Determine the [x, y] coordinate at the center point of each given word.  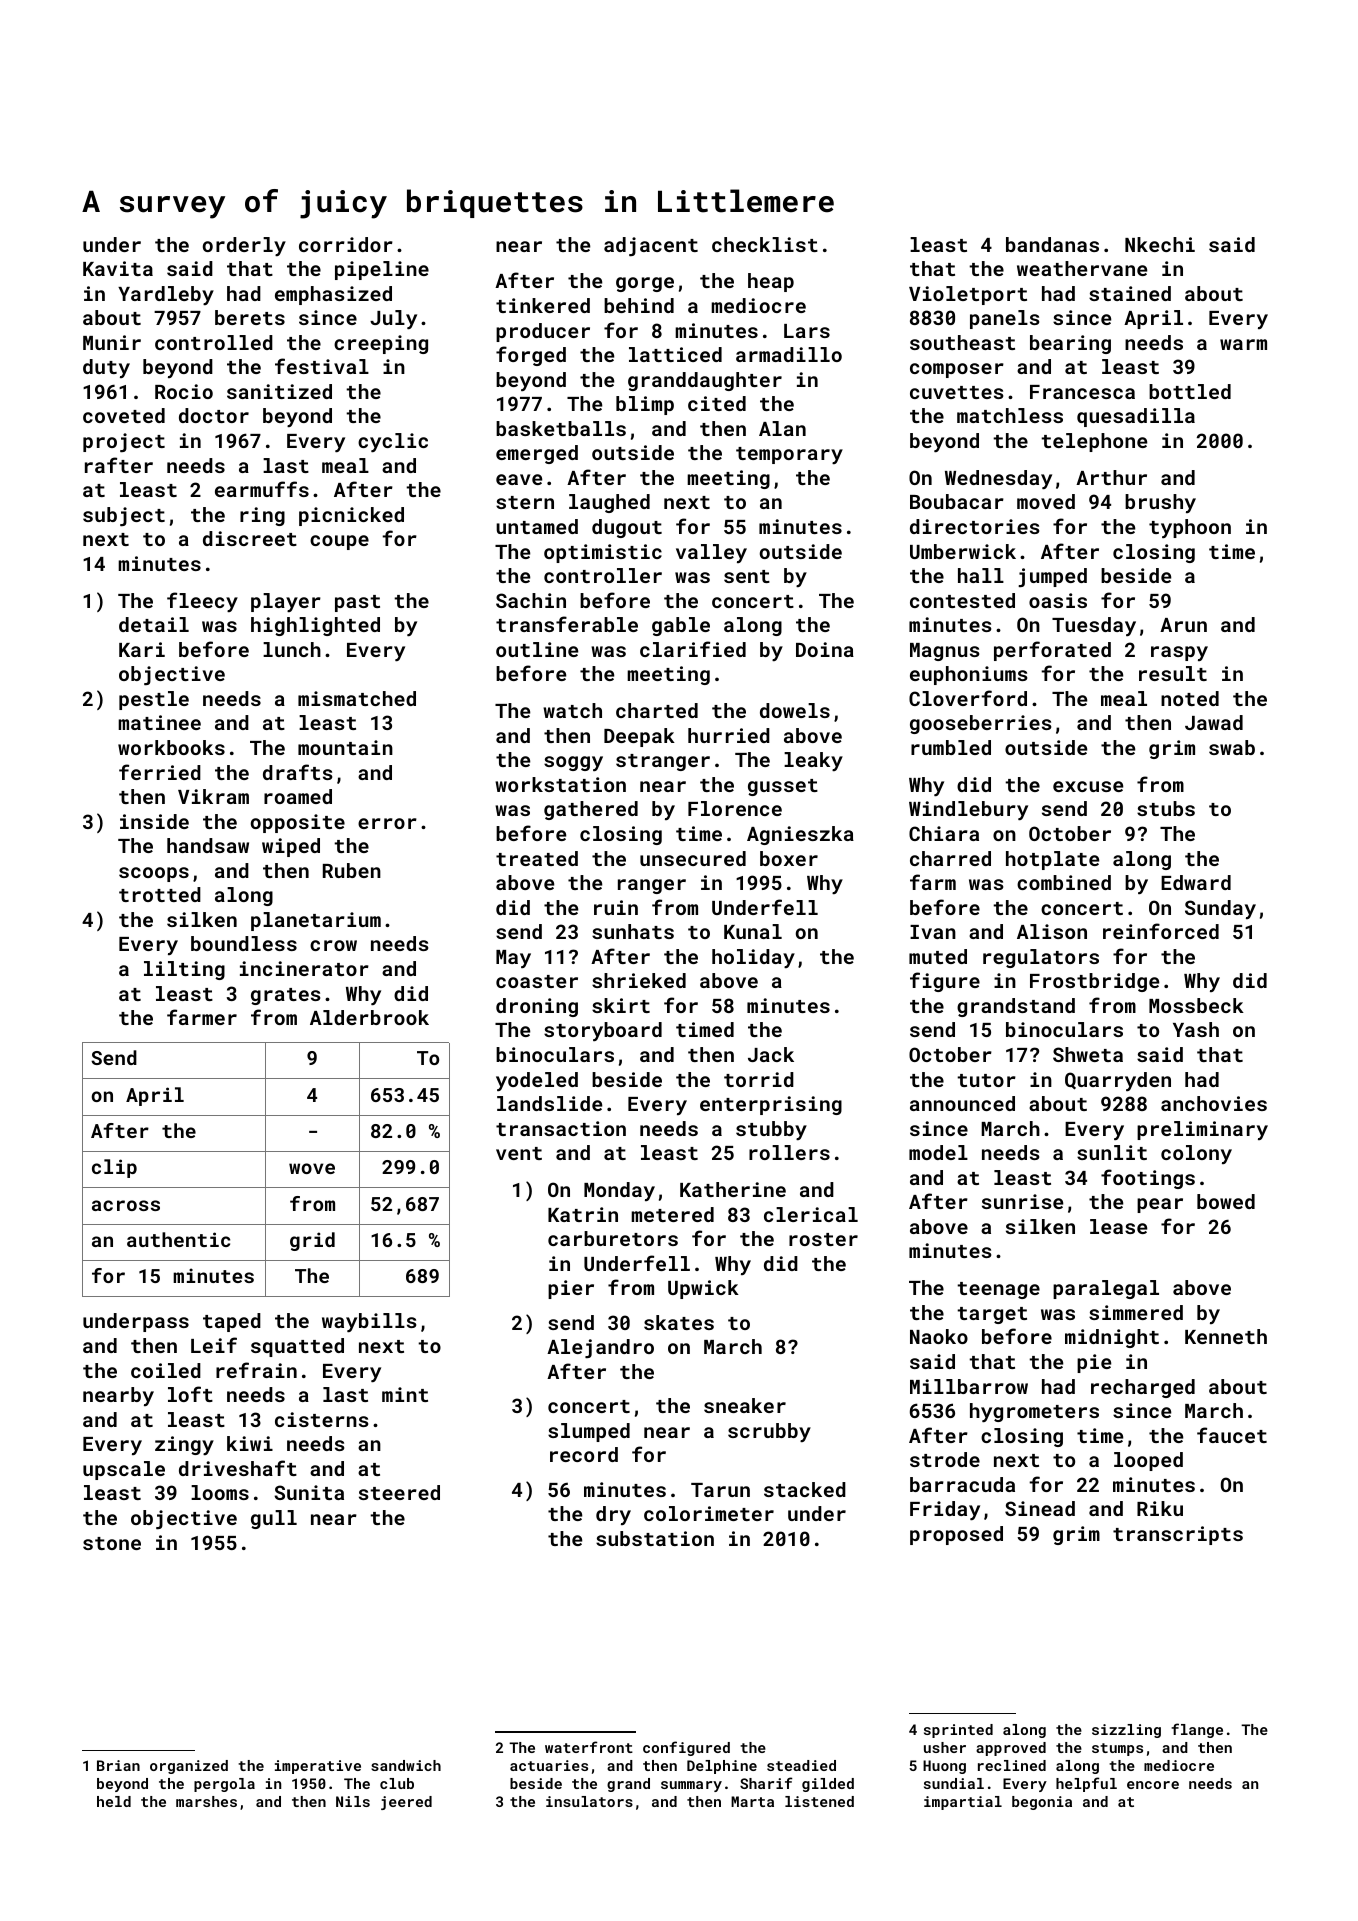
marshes [206, 1801]
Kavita [118, 268]
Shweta [1088, 1054]
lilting [184, 970]
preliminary [1202, 1130]
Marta [752, 1801]
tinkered [543, 305]
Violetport [968, 295]
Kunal [753, 931]
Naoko [939, 1336]
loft [190, 1394]
